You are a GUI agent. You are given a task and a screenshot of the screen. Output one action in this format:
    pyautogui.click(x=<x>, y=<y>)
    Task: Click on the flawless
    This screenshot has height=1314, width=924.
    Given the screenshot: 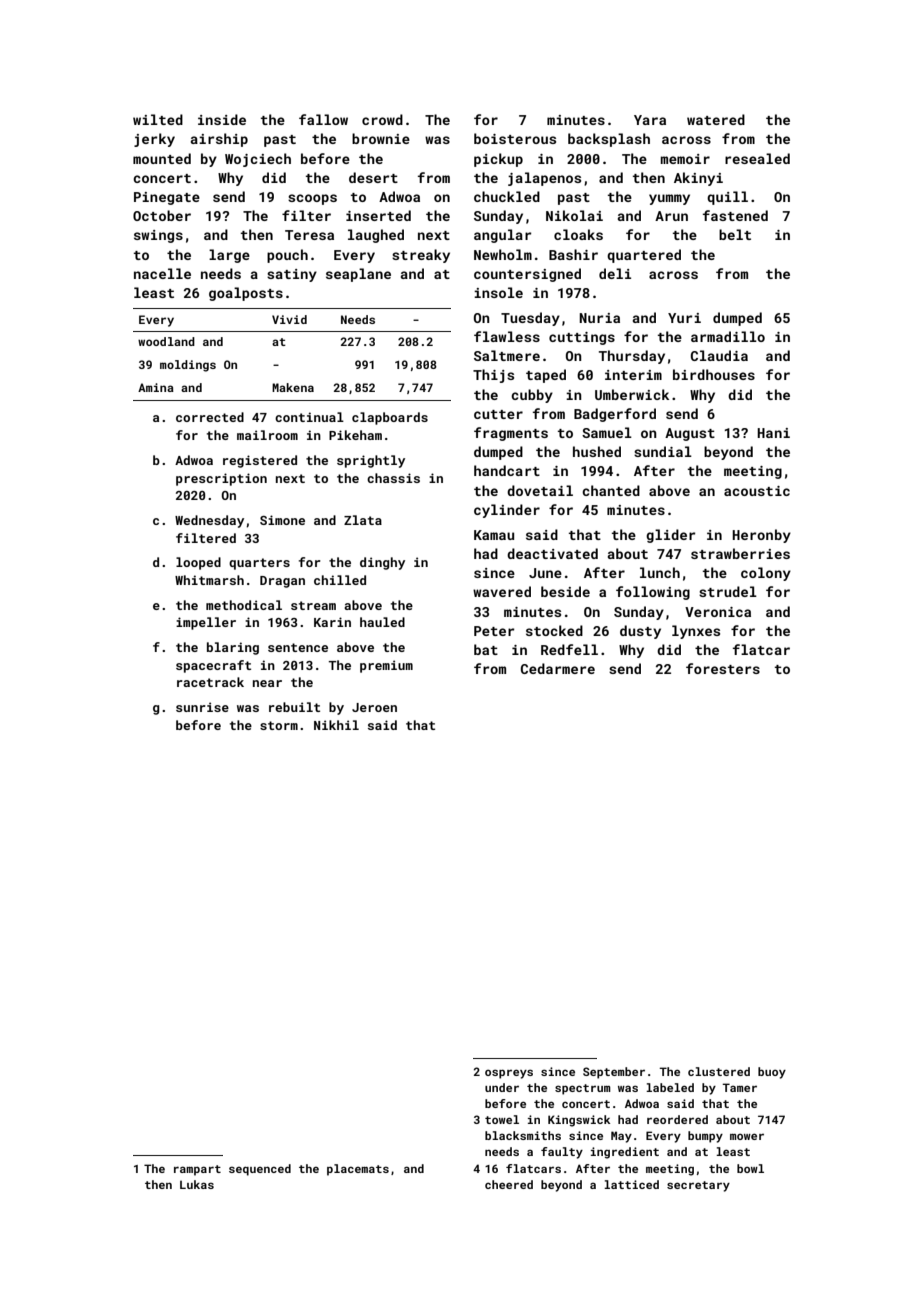 What is the action you would take?
    pyautogui.click(x=507, y=336)
